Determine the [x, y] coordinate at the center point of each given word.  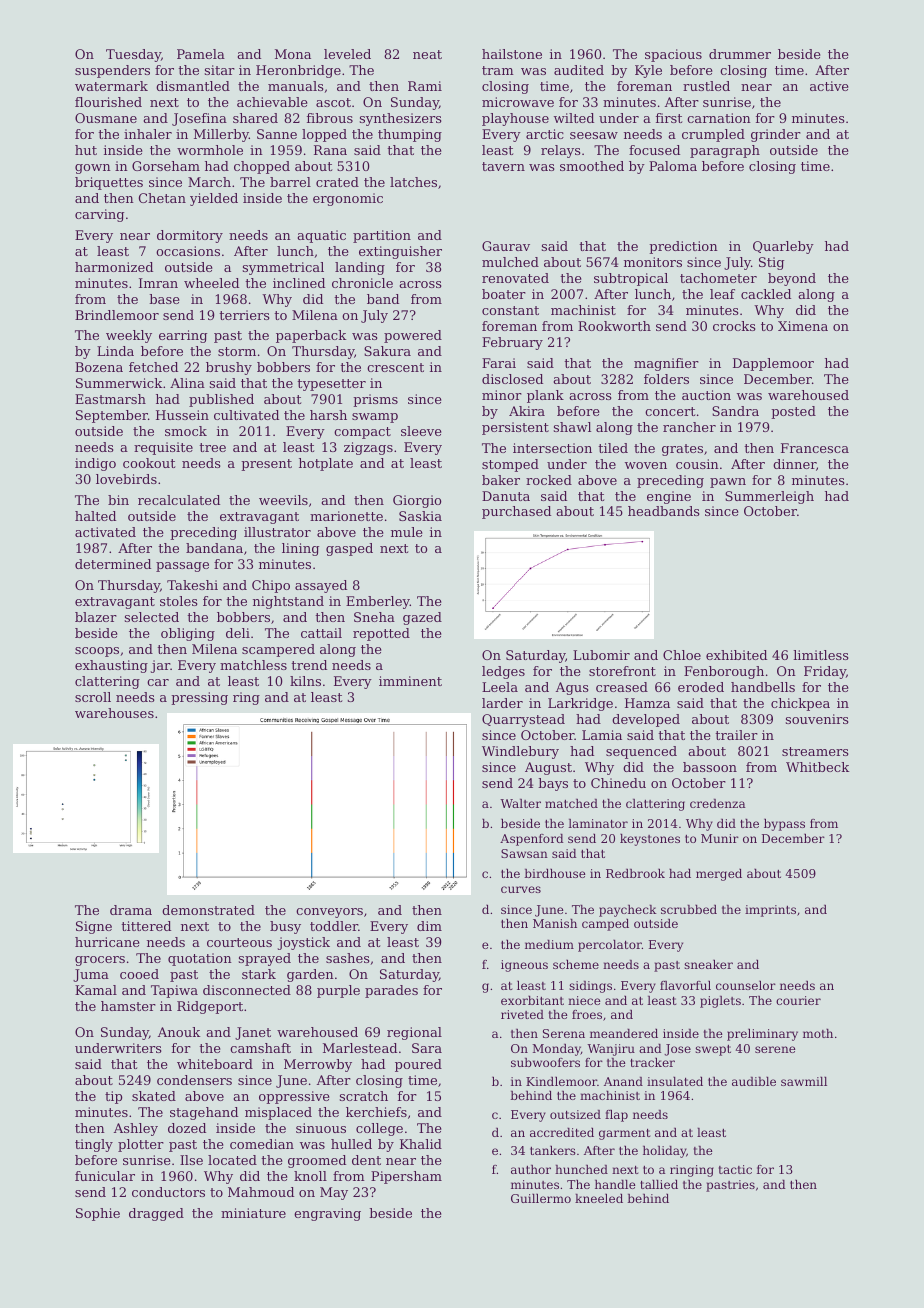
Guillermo [541, 1198]
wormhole [210, 150]
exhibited [736, 655]
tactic [735, 1169]
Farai [499, 363]
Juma [91, 975]
